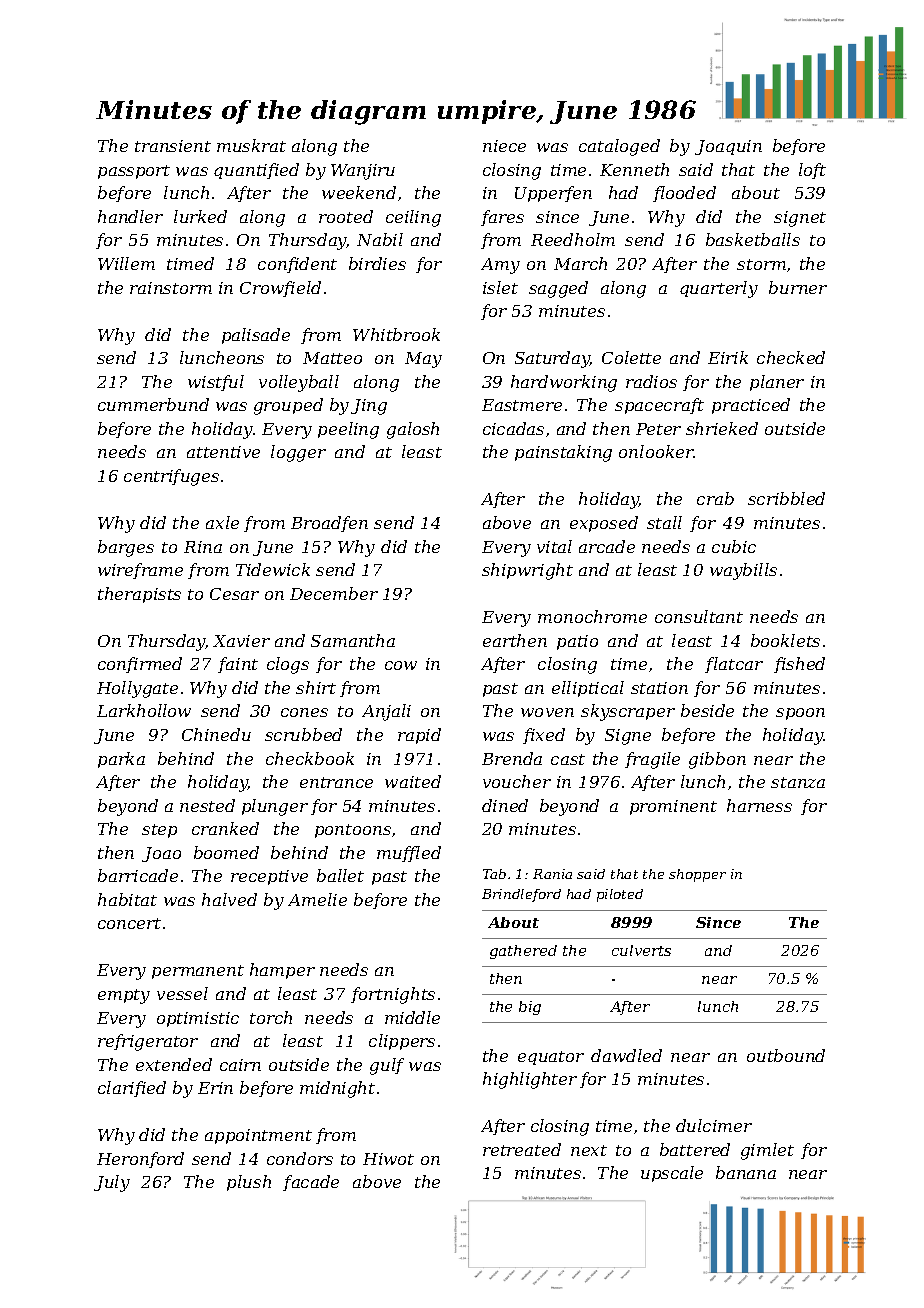 The width and height of the page is (924, 1308). I want to click on culverts, so click(641, 950).
